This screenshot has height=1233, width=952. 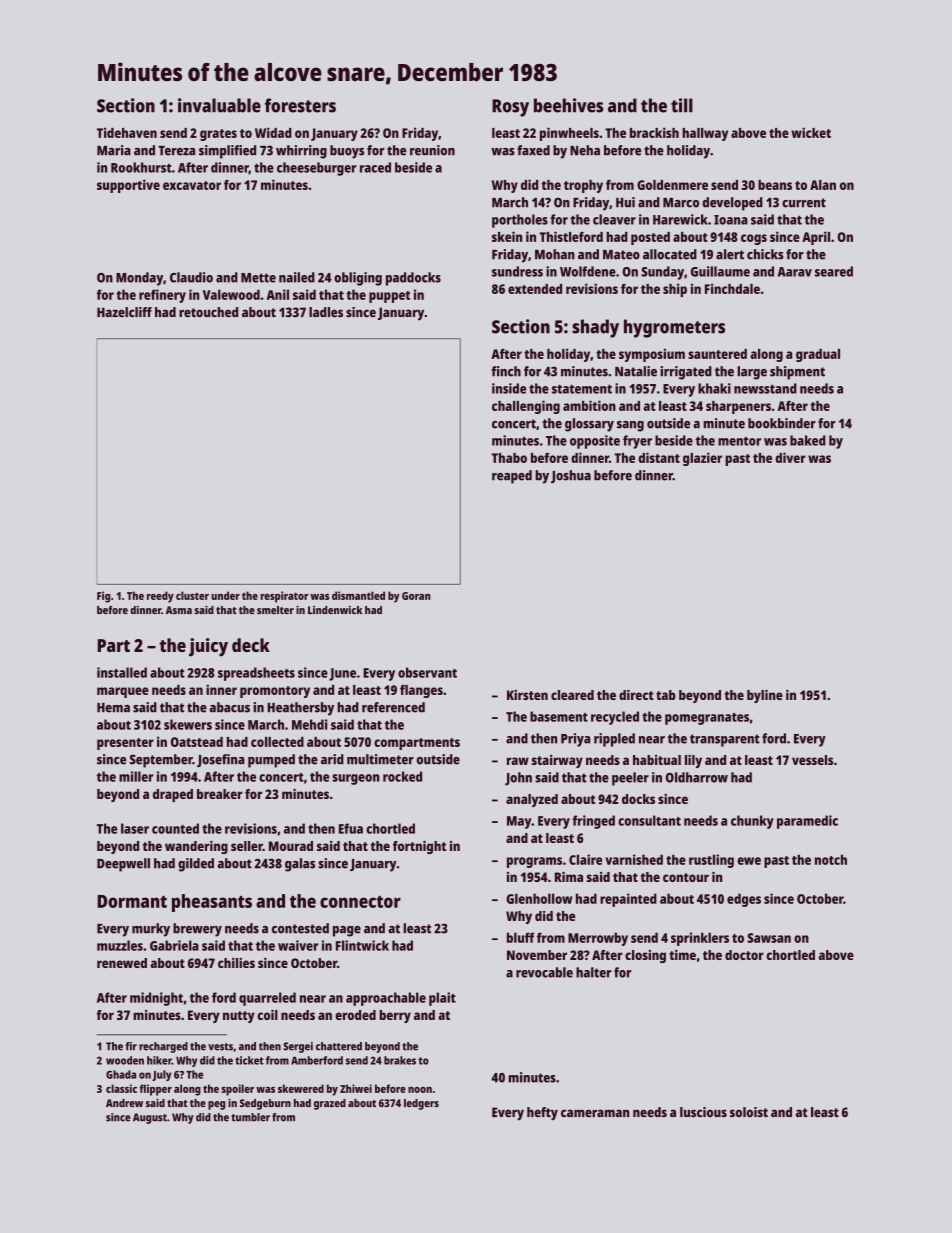 What do you see at coordinates (103, 597) in the screenshot?
I see `Fig` at bounding box center [103, 597].
